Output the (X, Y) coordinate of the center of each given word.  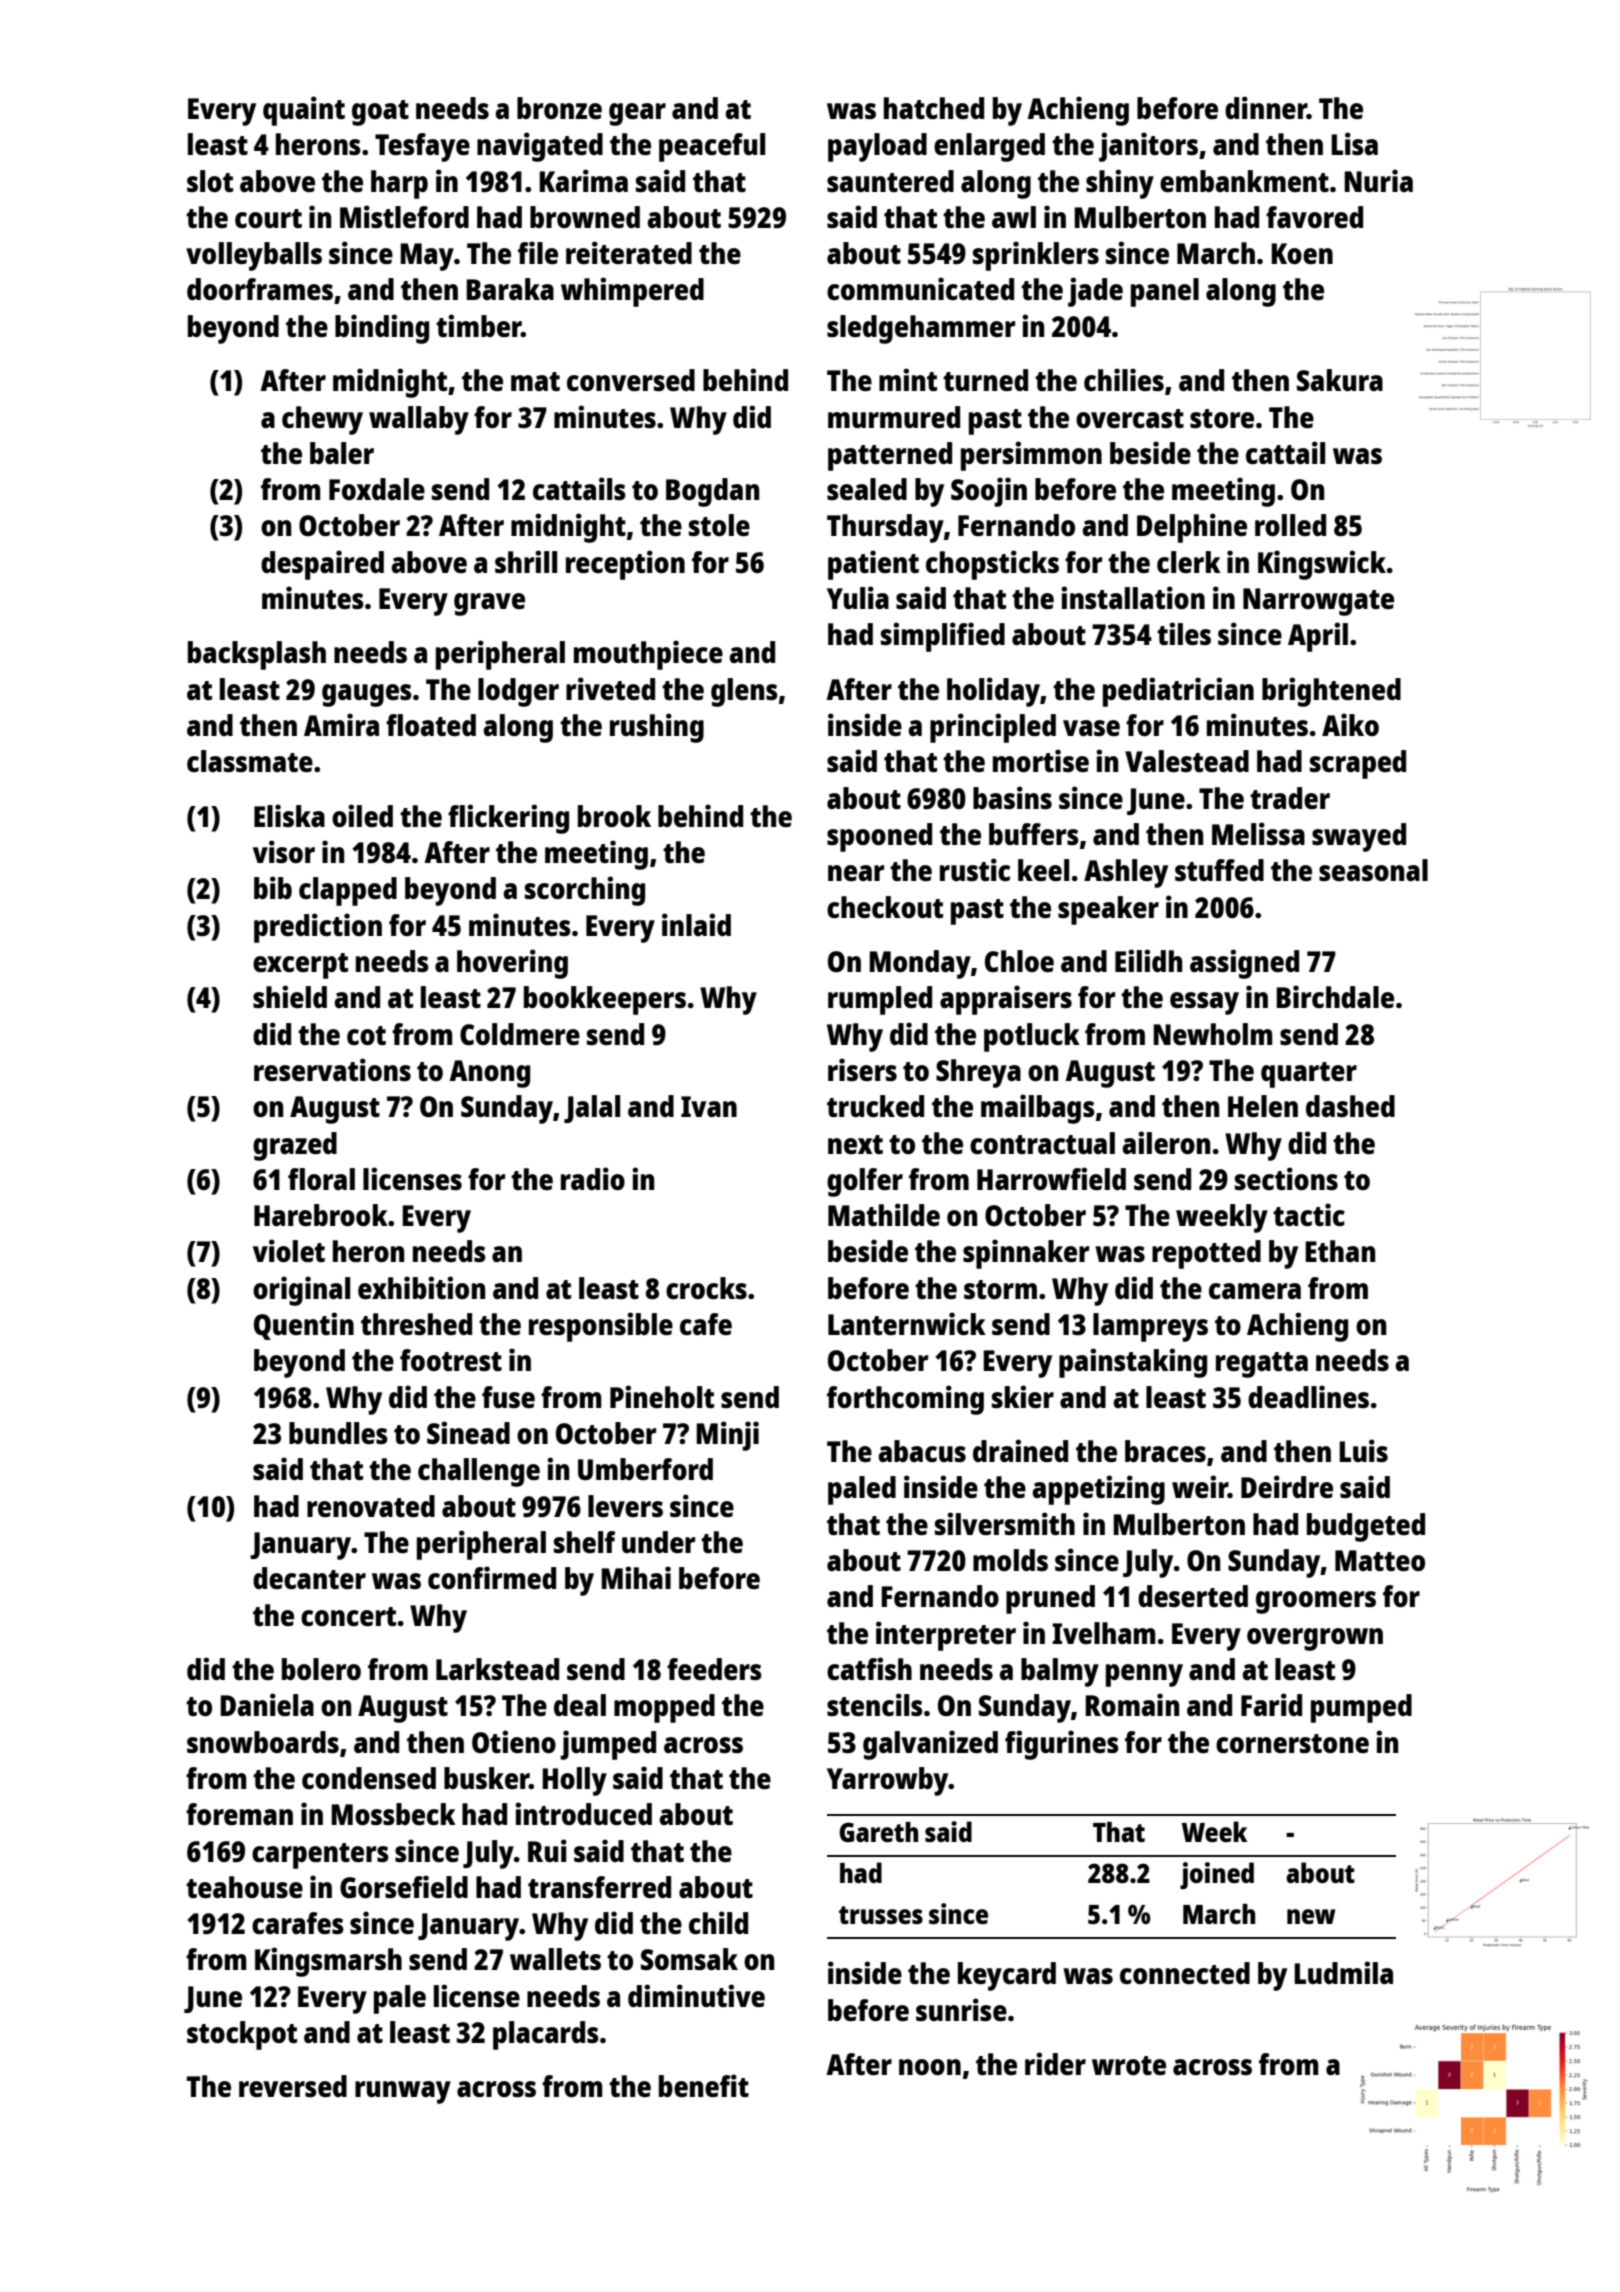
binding (382, 329)
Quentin (304, 1326)
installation (1133, 597)
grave (489, 604)
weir (1200, 1486)
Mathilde (884, 1214)
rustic (975, 869)
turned (985, 380)
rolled (1290, 525)
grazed (295, 1146)
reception (625, 565)
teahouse (244, 1887)
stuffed (1219, 870)
